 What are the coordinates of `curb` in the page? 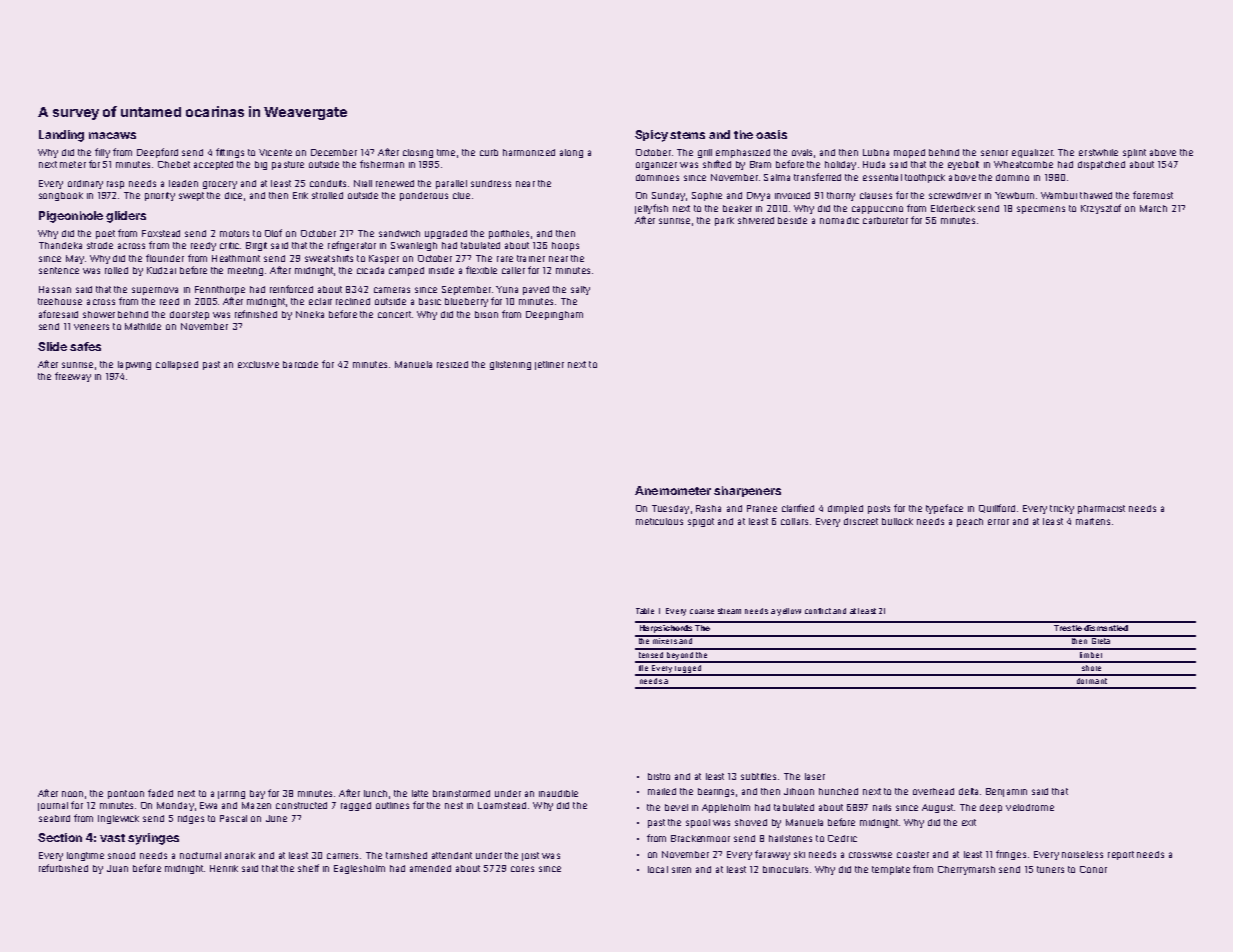 It's located at (489, 152).
